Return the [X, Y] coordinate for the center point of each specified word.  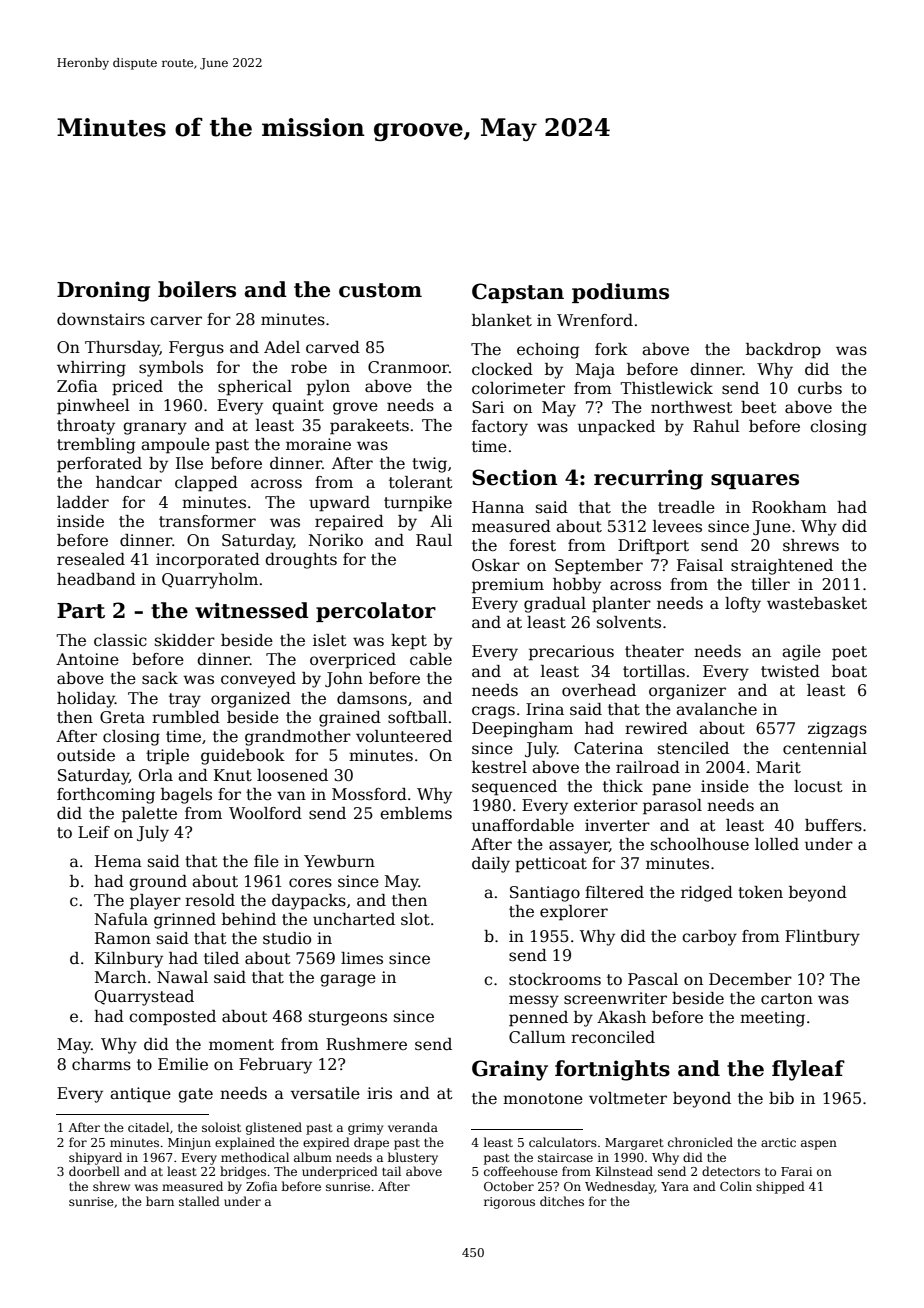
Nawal [182, 977]
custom [380, 290]
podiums [620, 293]
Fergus [196, 349]
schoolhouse [700, 844]
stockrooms [555, 979]
